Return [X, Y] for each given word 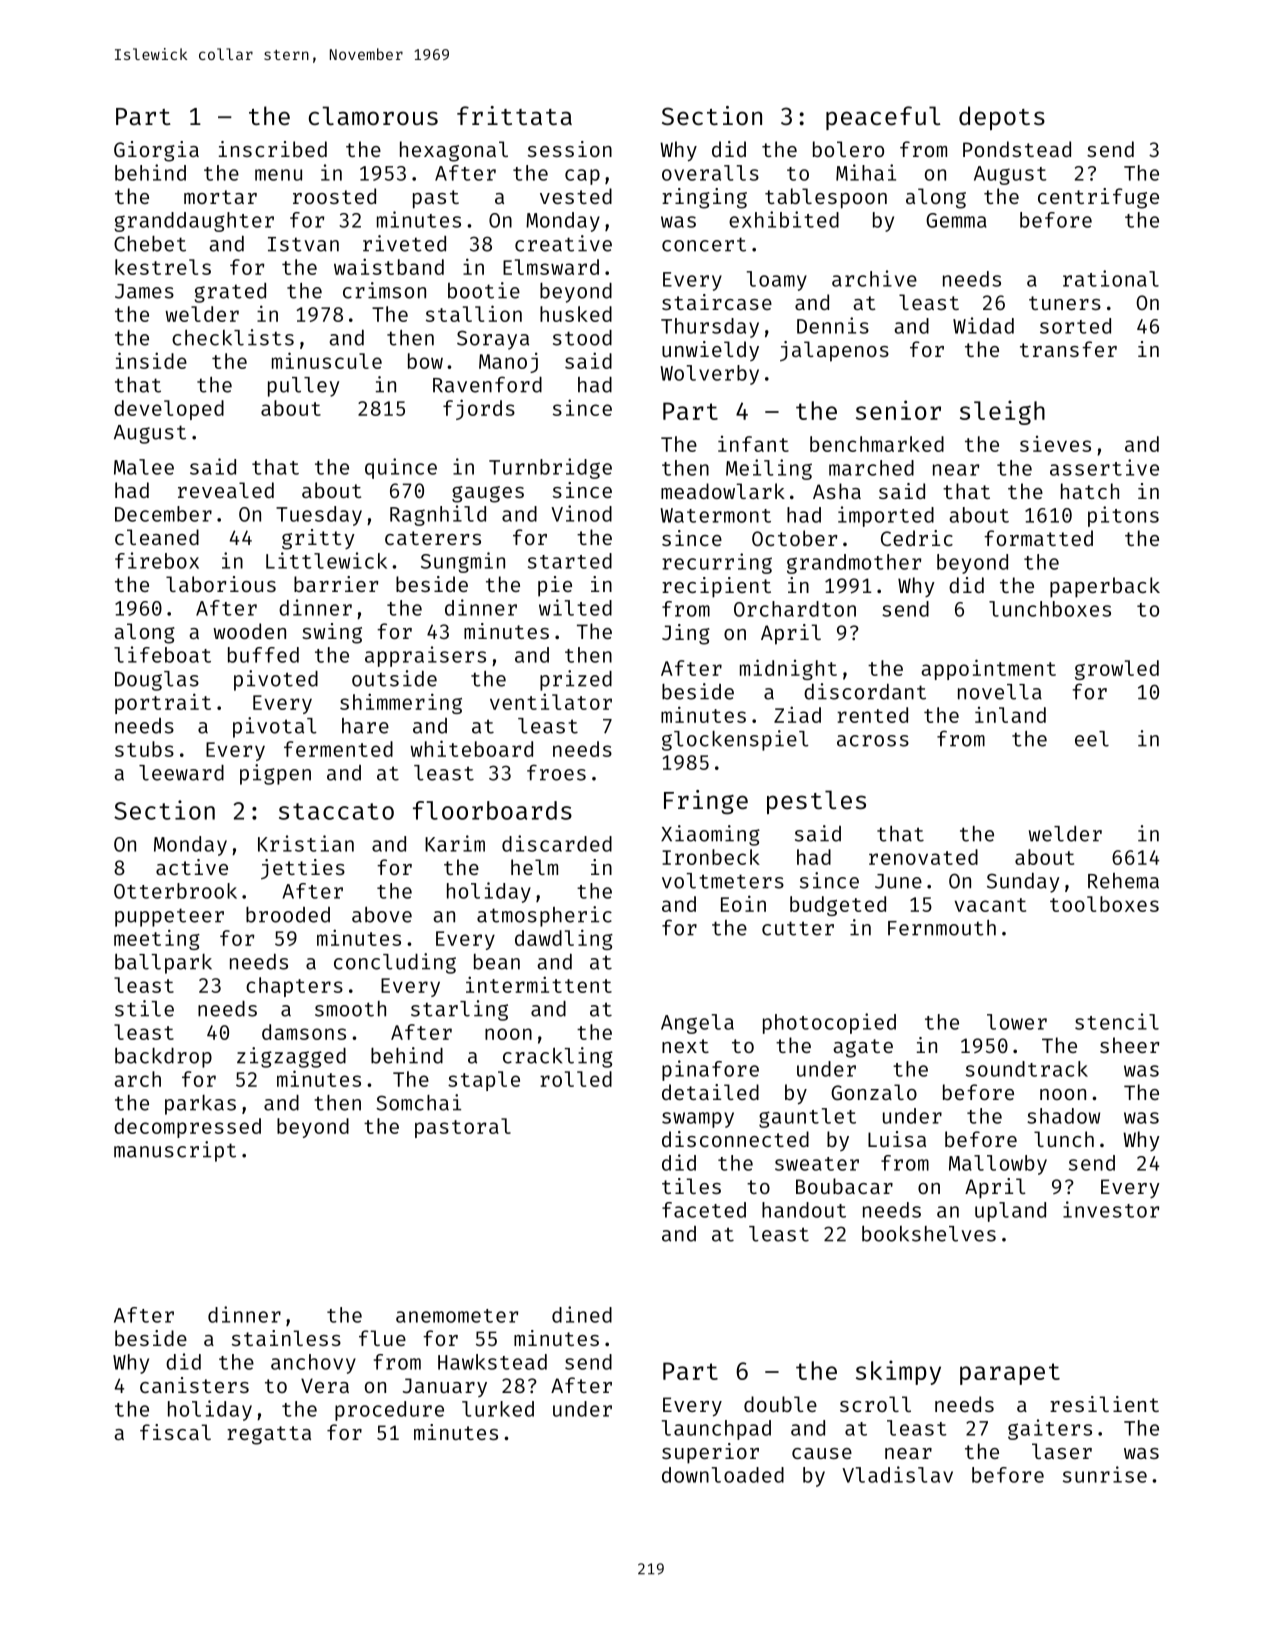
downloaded [723, 1475]
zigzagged [291, 1057]
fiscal [175, 1432]
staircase [717, 302]
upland [1010, 1212]
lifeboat [162, 654]
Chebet [150, 244]
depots [1002, 118]
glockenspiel [735, 740]
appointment [988, 669]
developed [169, 410]
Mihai [866, 172]
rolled [576, 1079]
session [570, 149]
